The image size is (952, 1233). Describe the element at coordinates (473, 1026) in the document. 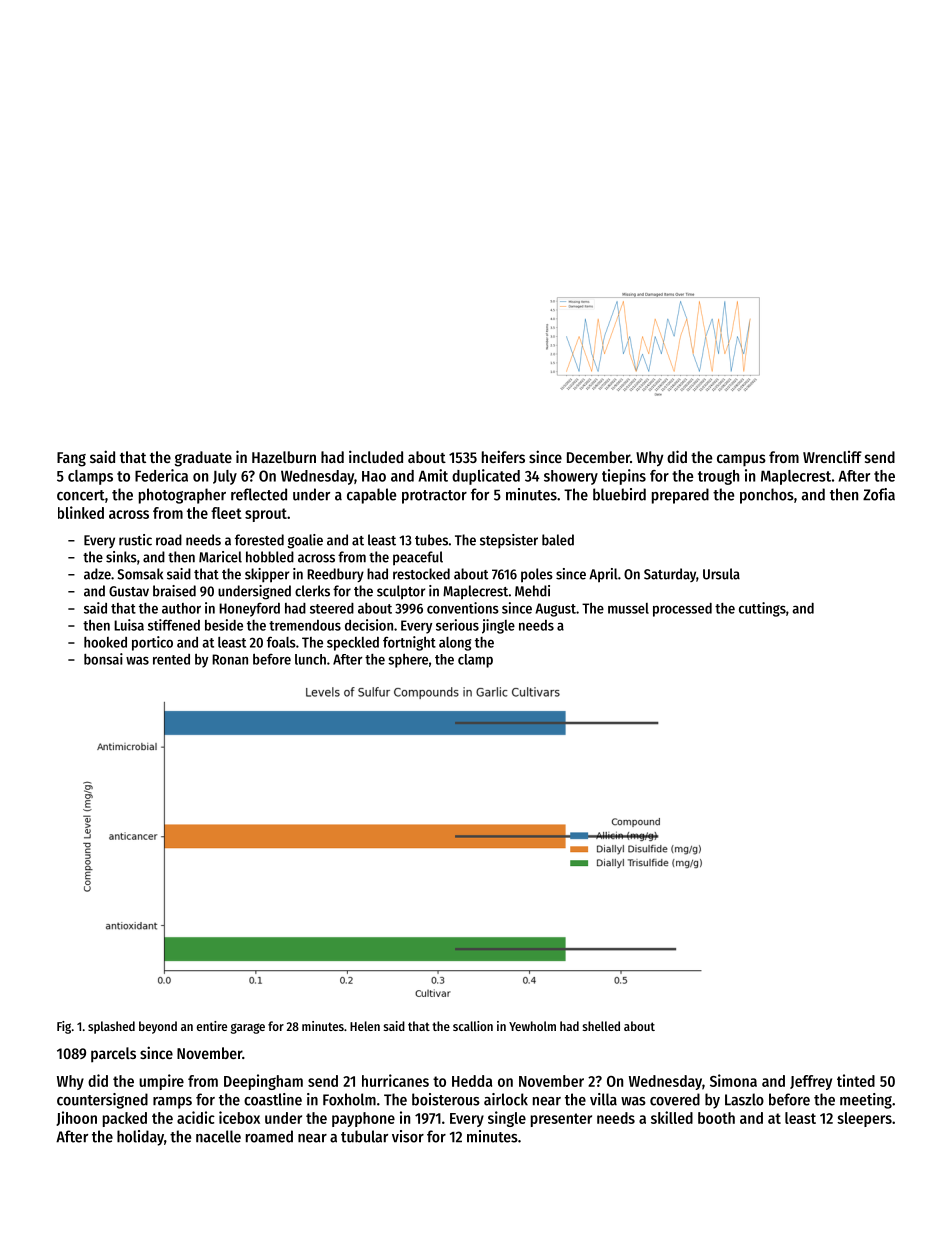

I see `scallion` at that location.
